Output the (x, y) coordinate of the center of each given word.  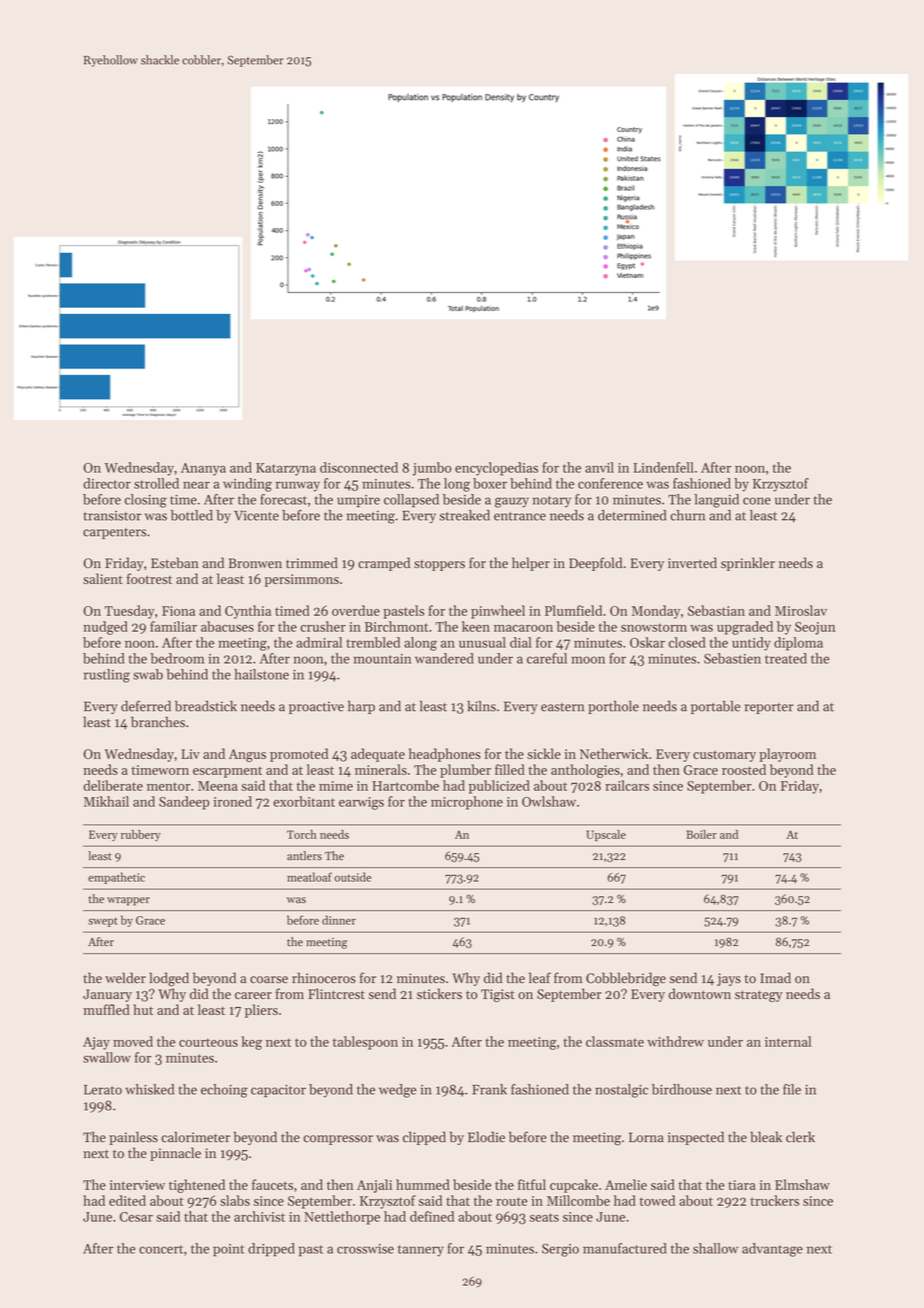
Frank (489, 1089)
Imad (775, 978)
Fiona (178, 611)
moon (588, 660)
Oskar (647, 642)
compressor (338, 1140)
